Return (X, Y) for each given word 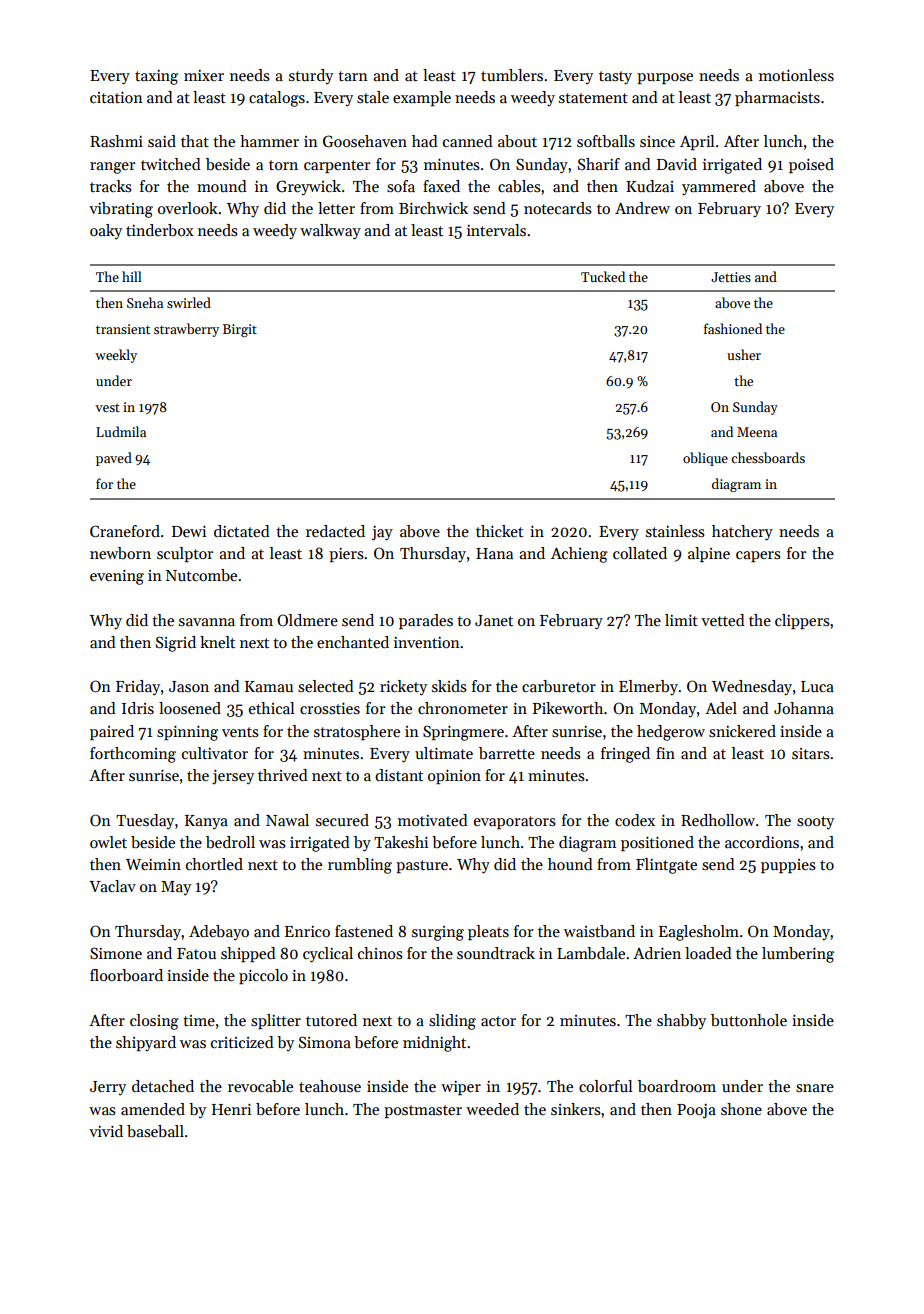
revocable (260, 1086)
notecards (558, 208)
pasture (422, 866)
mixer (204, 75)
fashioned (733, 328)
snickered (742, 731)
